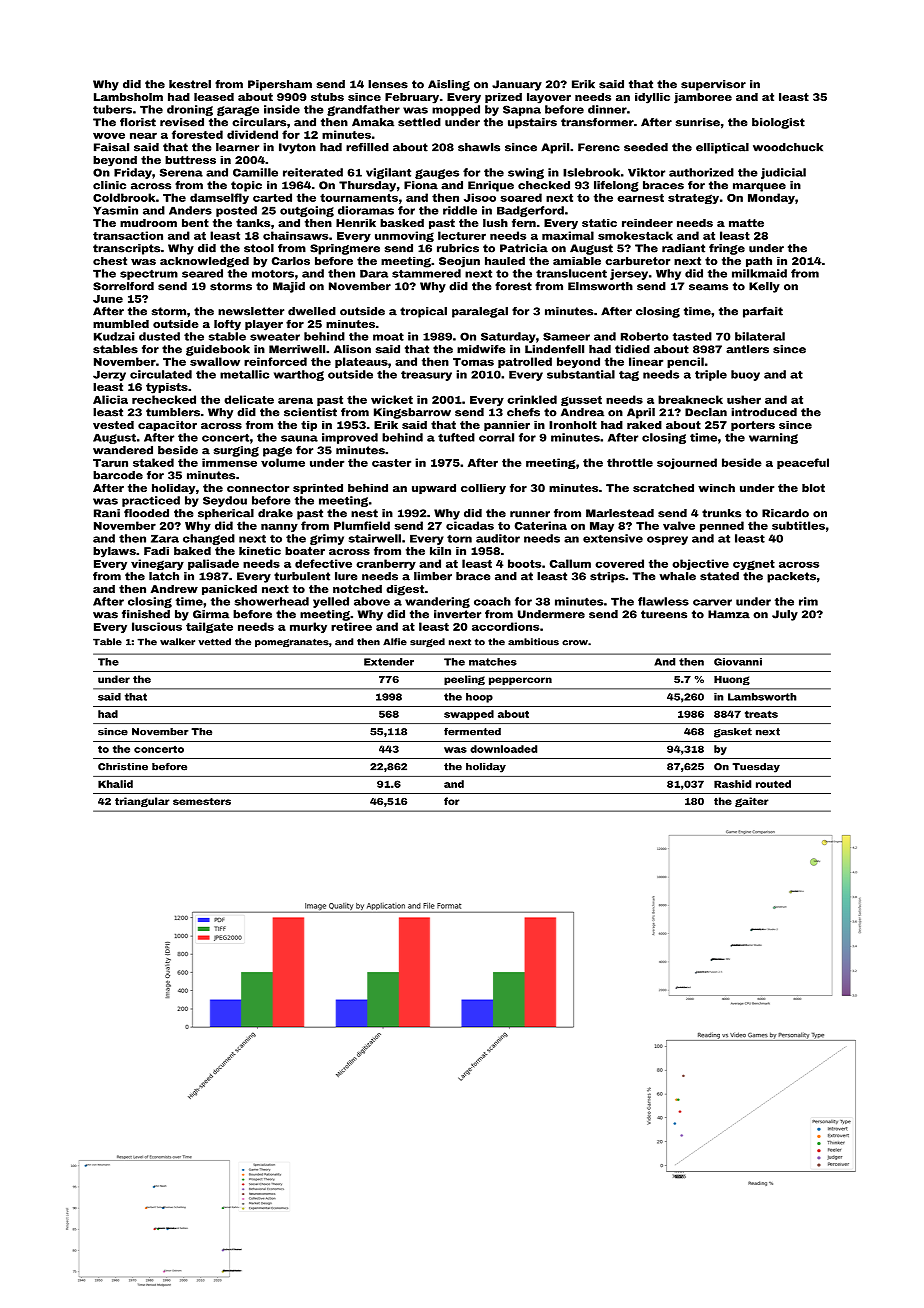 The image size is (924, 1308). Describe the element at coordinates (708, 287) in the screenshot. I see `seams` at that location.
